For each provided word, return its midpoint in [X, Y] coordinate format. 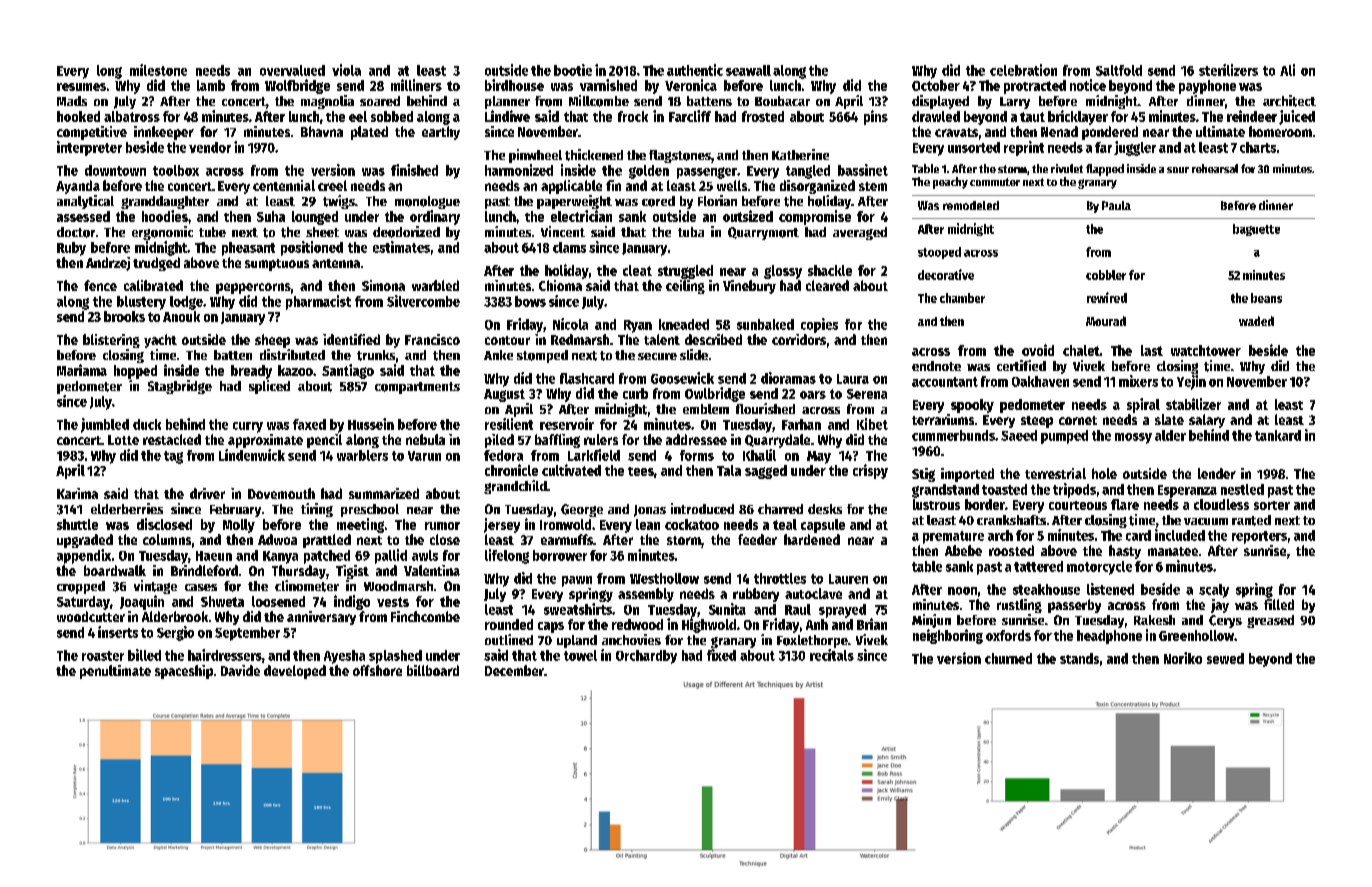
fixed [721, 655]
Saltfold [1119, 70]
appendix [84, 556]
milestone [158, 70]
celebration [1023, 70]
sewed [1225, 658]
